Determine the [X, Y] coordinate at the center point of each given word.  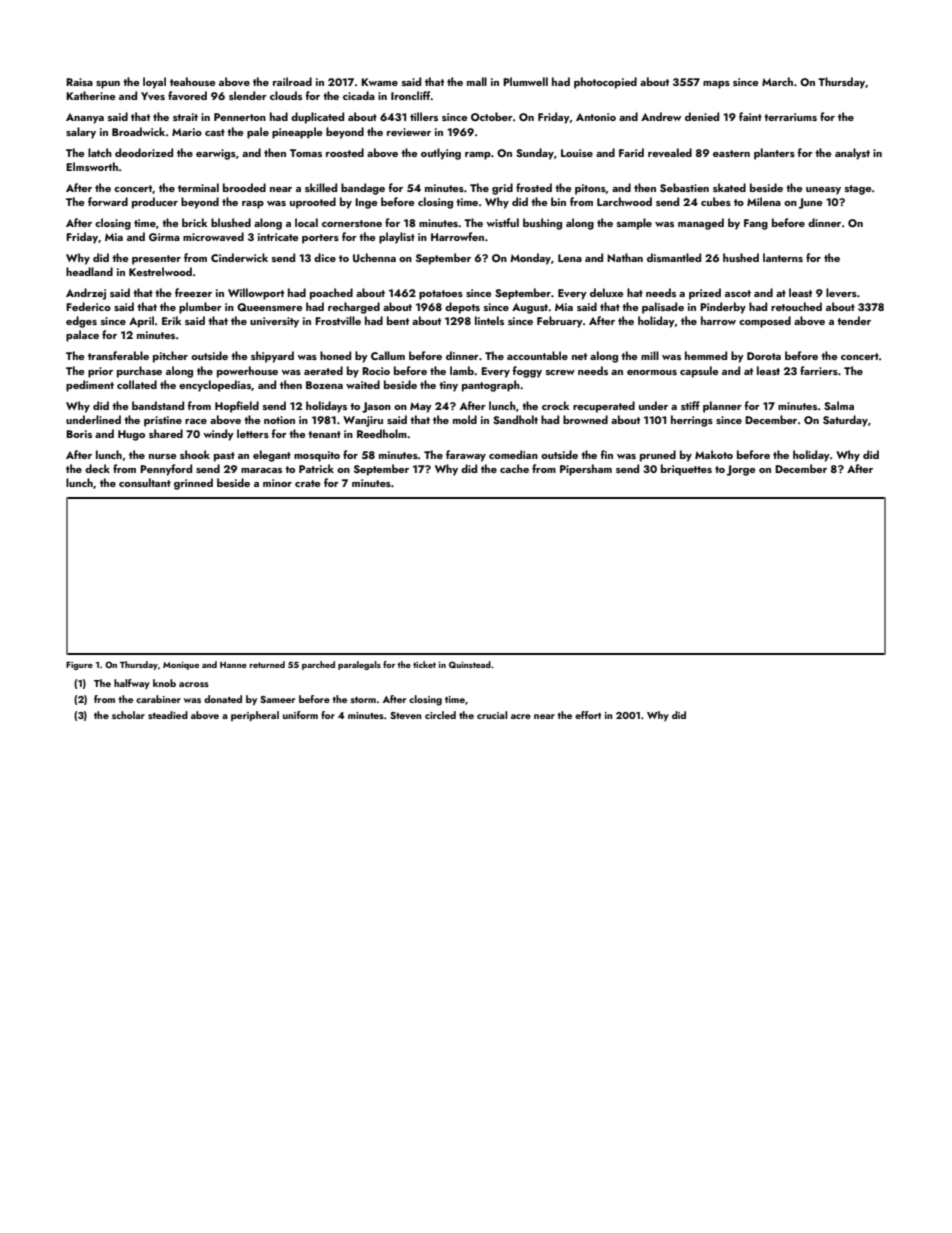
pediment [90, 386]
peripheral [255, 716]
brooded [244, 187]
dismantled [674, 257]
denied [702, 116]
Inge [366, 203]
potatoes [441, 295]
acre [521, 716]
